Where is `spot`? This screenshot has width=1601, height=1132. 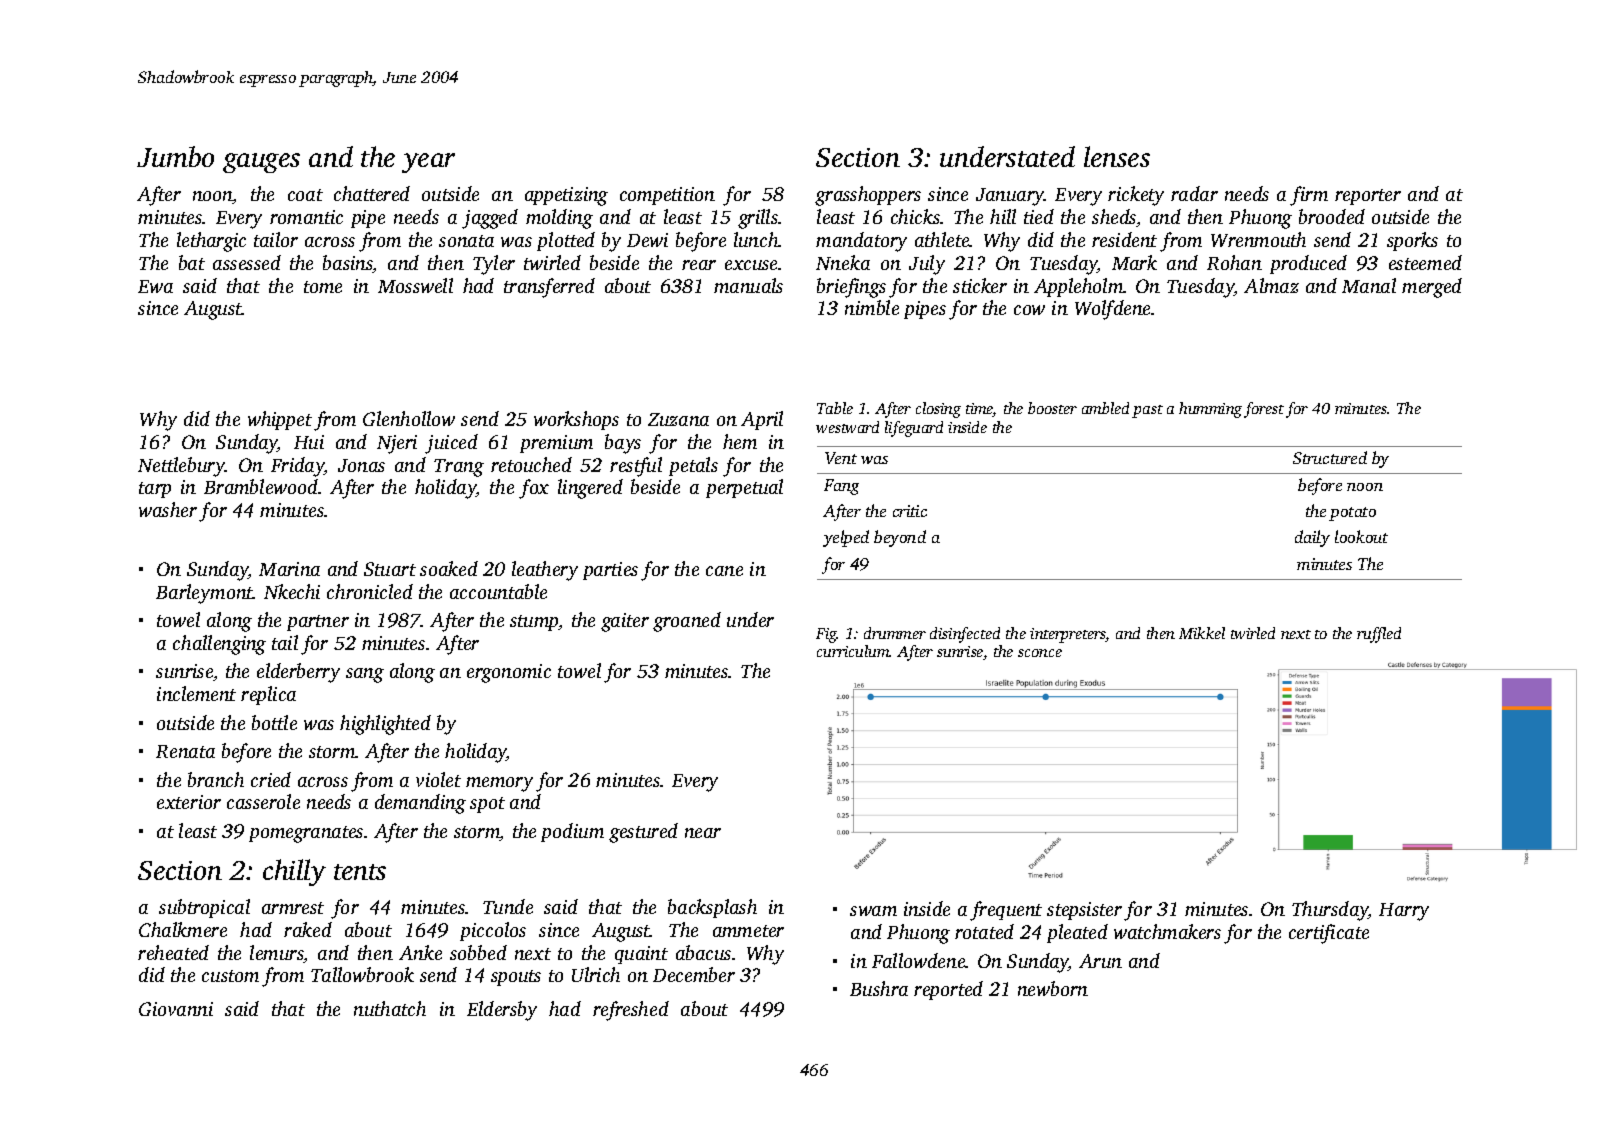 spot is located at coordinates (487, 805).
